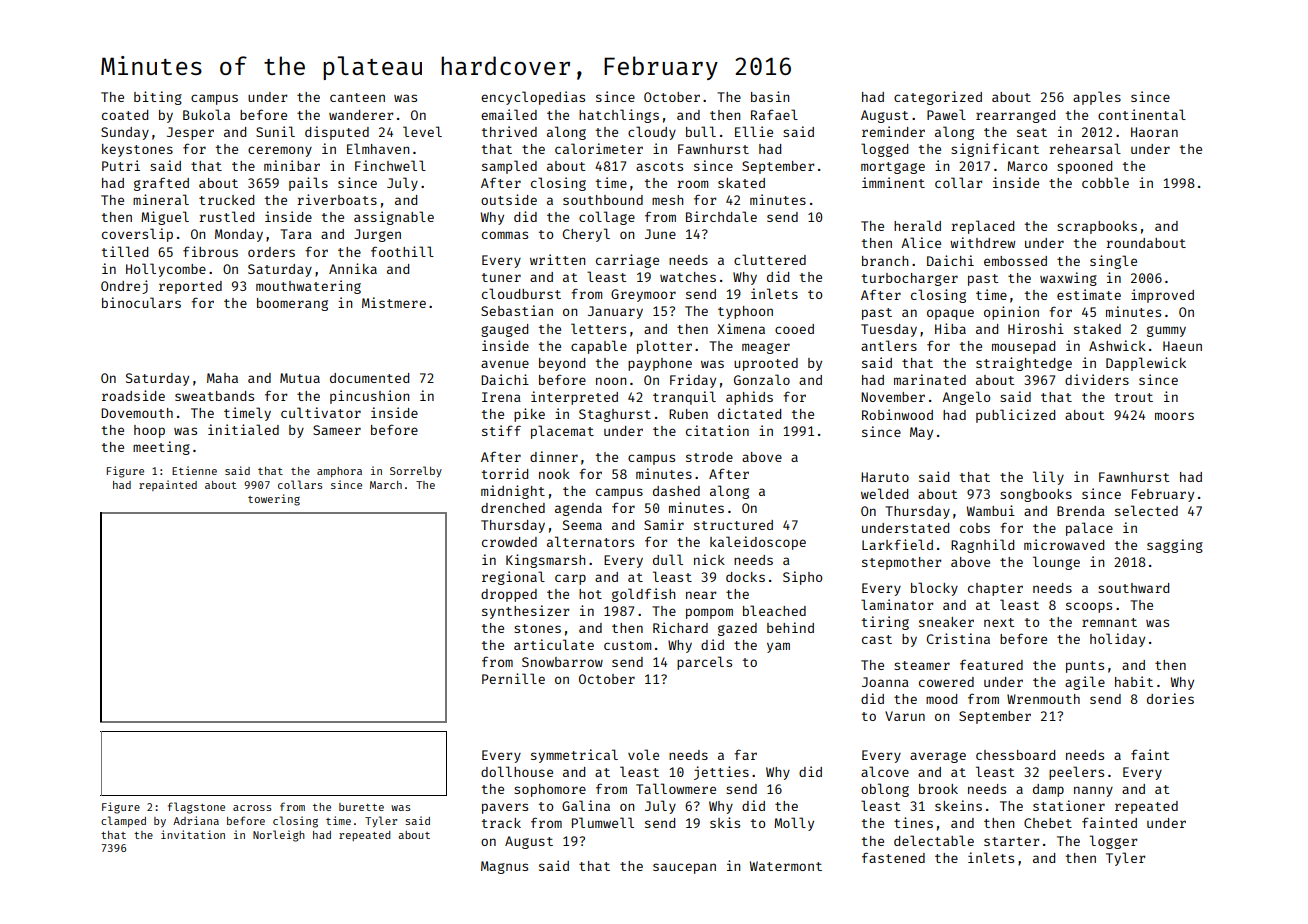 This screenshot has height=924, width=1308. I want to click on moors, so click(1174, 416).
